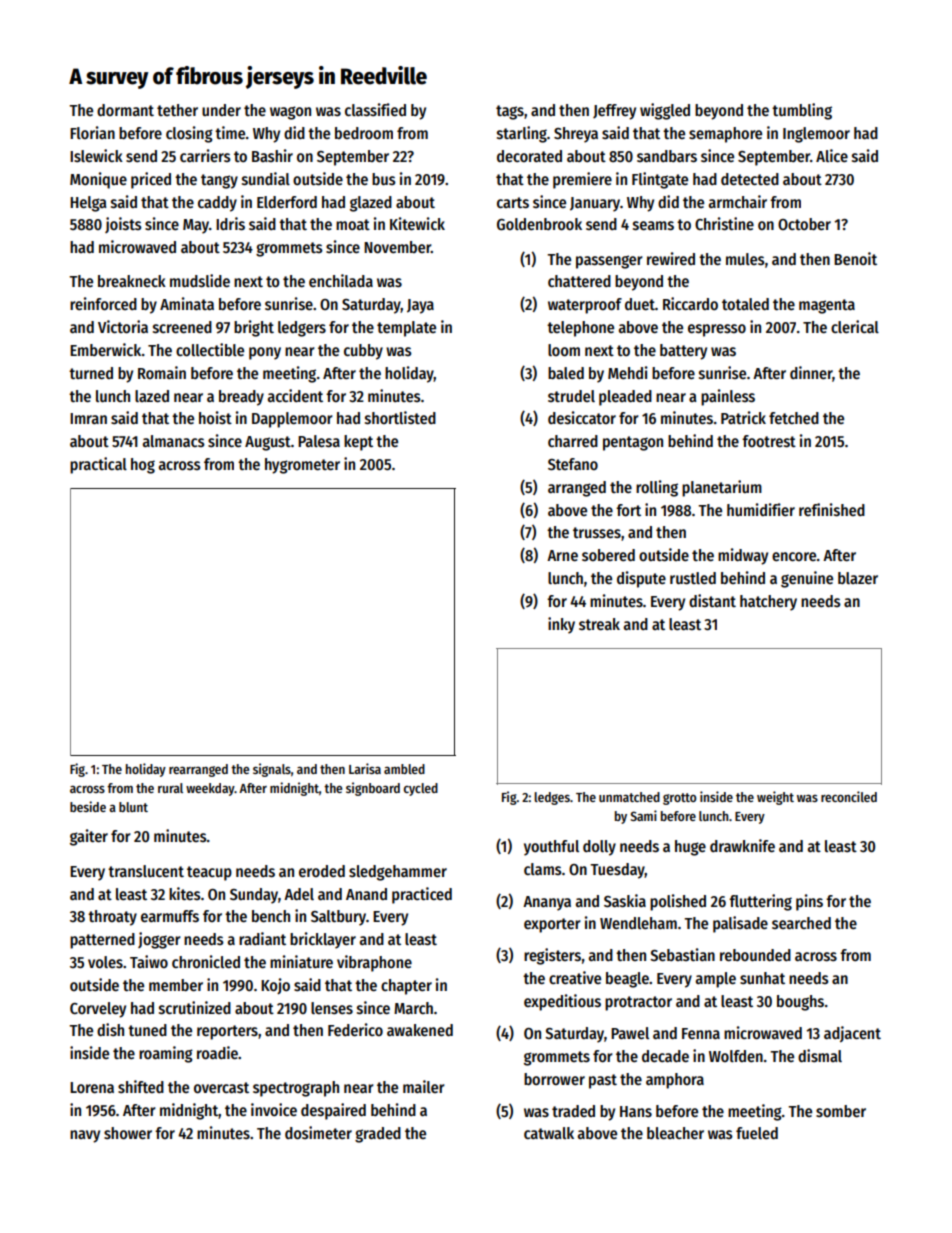  I want to click on dormant, so click(125, 110).
